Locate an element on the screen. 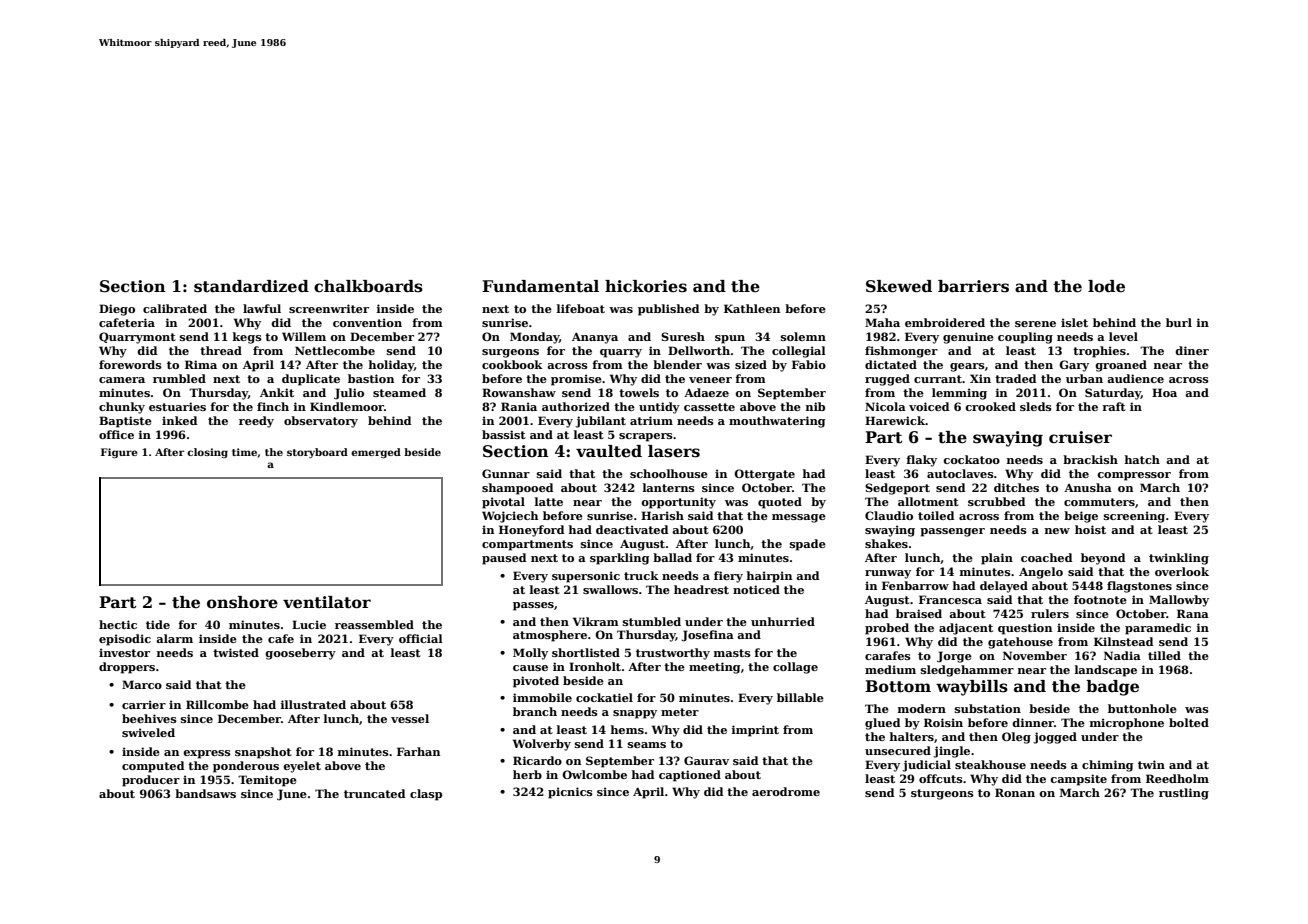 This screenshot has height=924, width=1308. calibrated is located at coordinates (175, 308).
